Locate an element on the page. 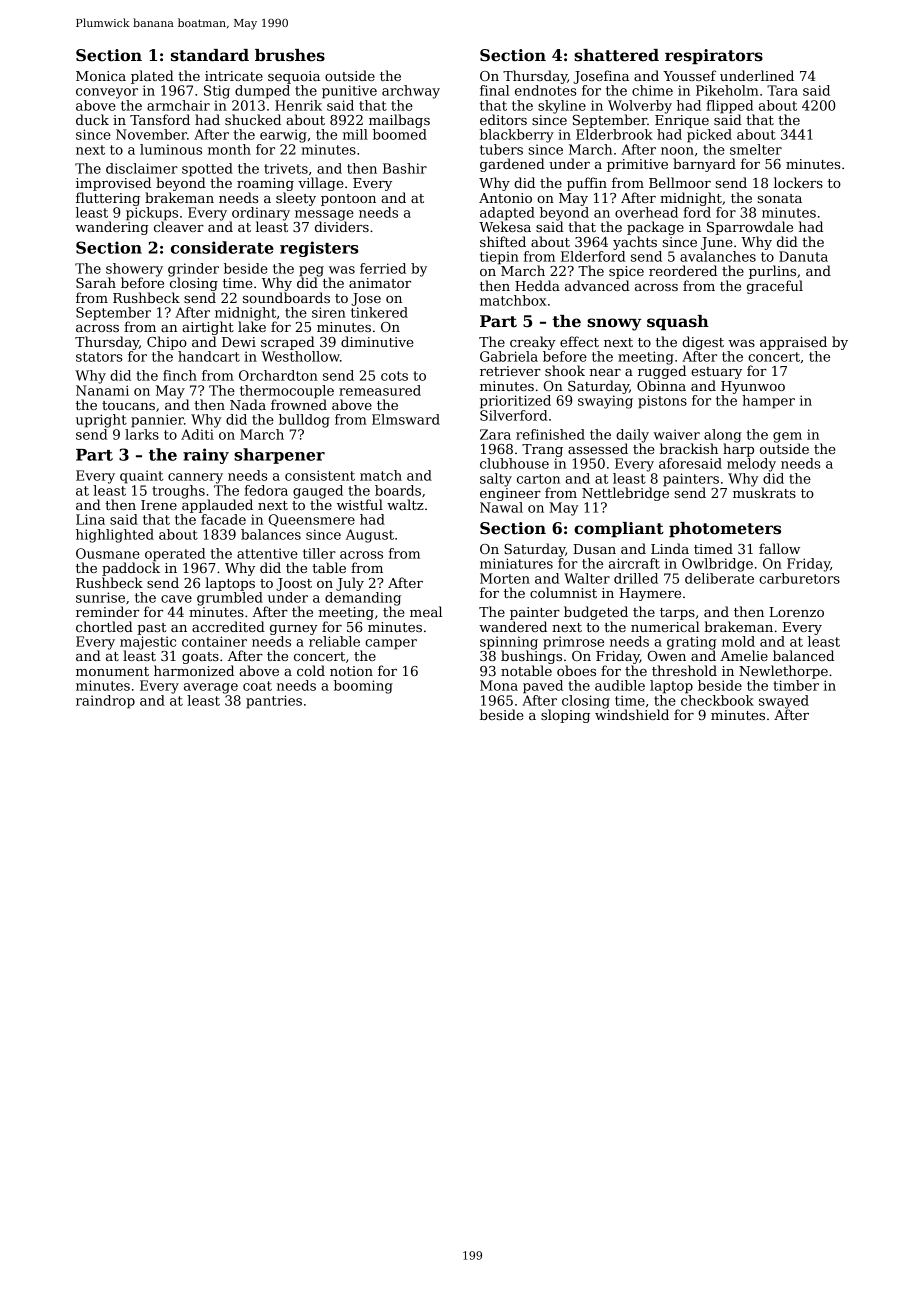 The height and width of the page is (1308, 924). Nada is located at coordinates (248, 404).
